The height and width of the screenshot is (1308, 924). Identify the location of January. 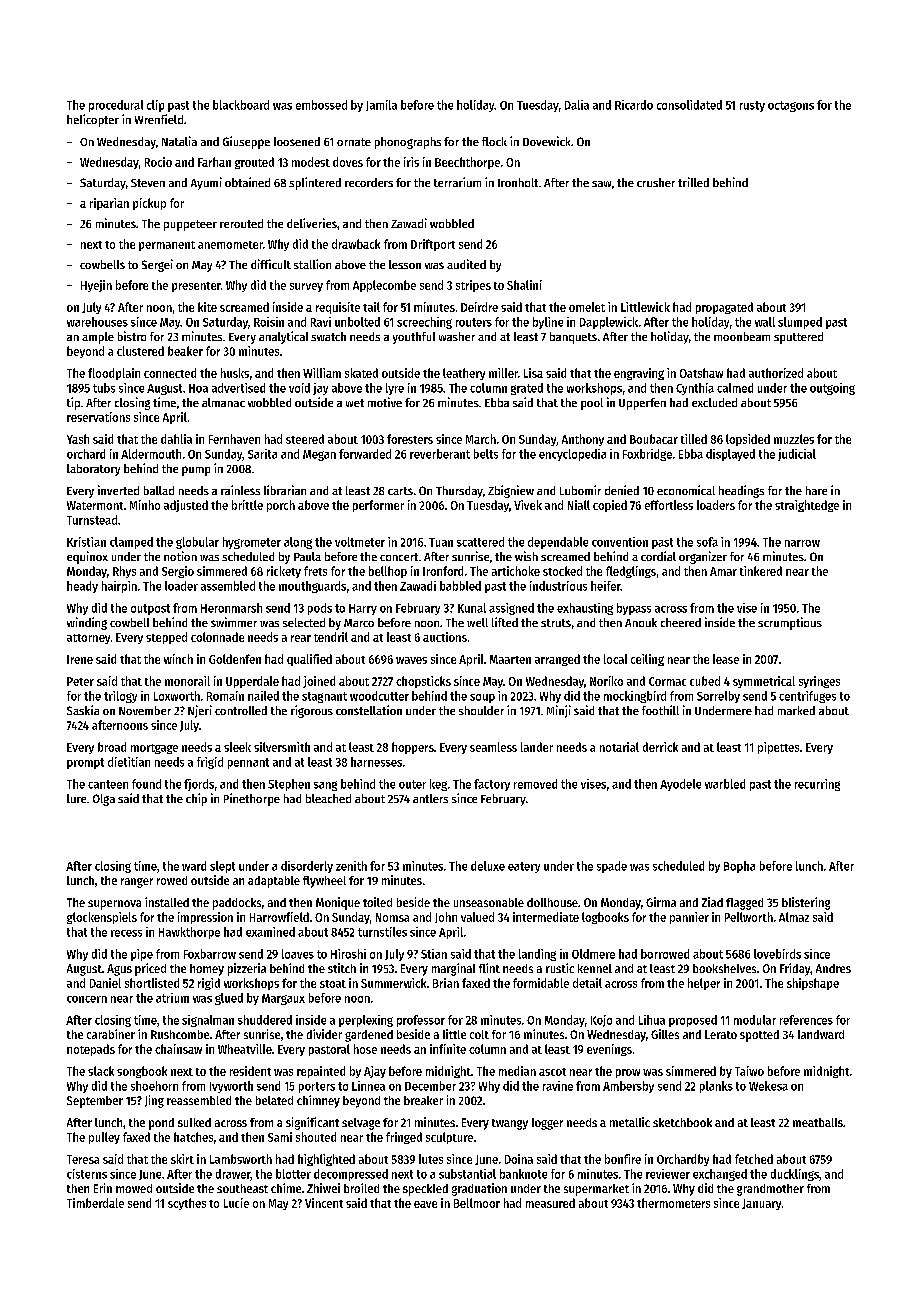
(761, 1204).
